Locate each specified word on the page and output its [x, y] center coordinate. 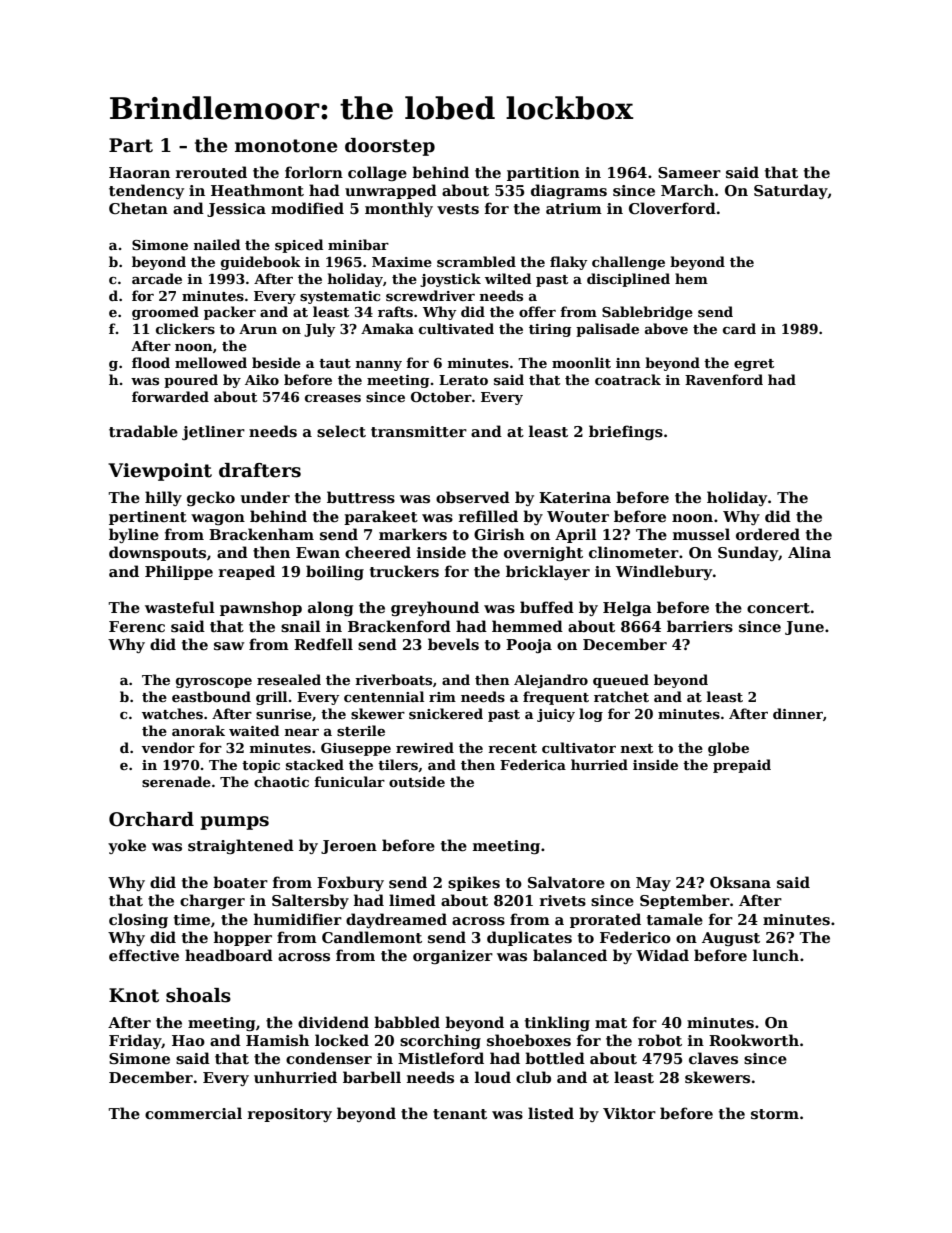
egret [754, 365]
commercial [193, 1113]
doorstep [390, 147]
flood [151, 362]
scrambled [476, 261]
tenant [460, 1114]
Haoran [139, 172]
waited [254, 730]
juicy [556, 715]
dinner [798, 713]
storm [775, 1114]
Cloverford [672, 208]
